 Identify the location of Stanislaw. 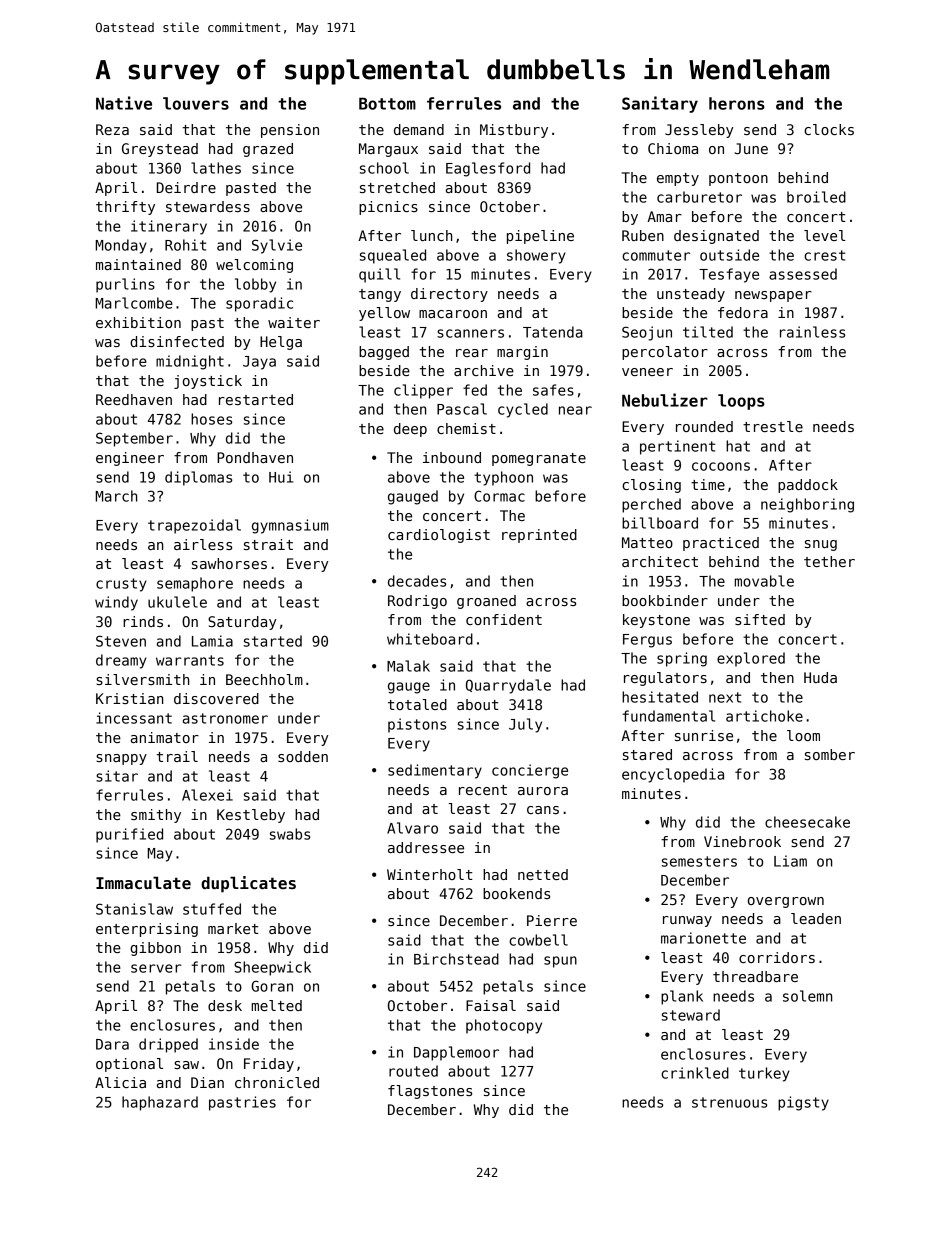
(134, 909).
